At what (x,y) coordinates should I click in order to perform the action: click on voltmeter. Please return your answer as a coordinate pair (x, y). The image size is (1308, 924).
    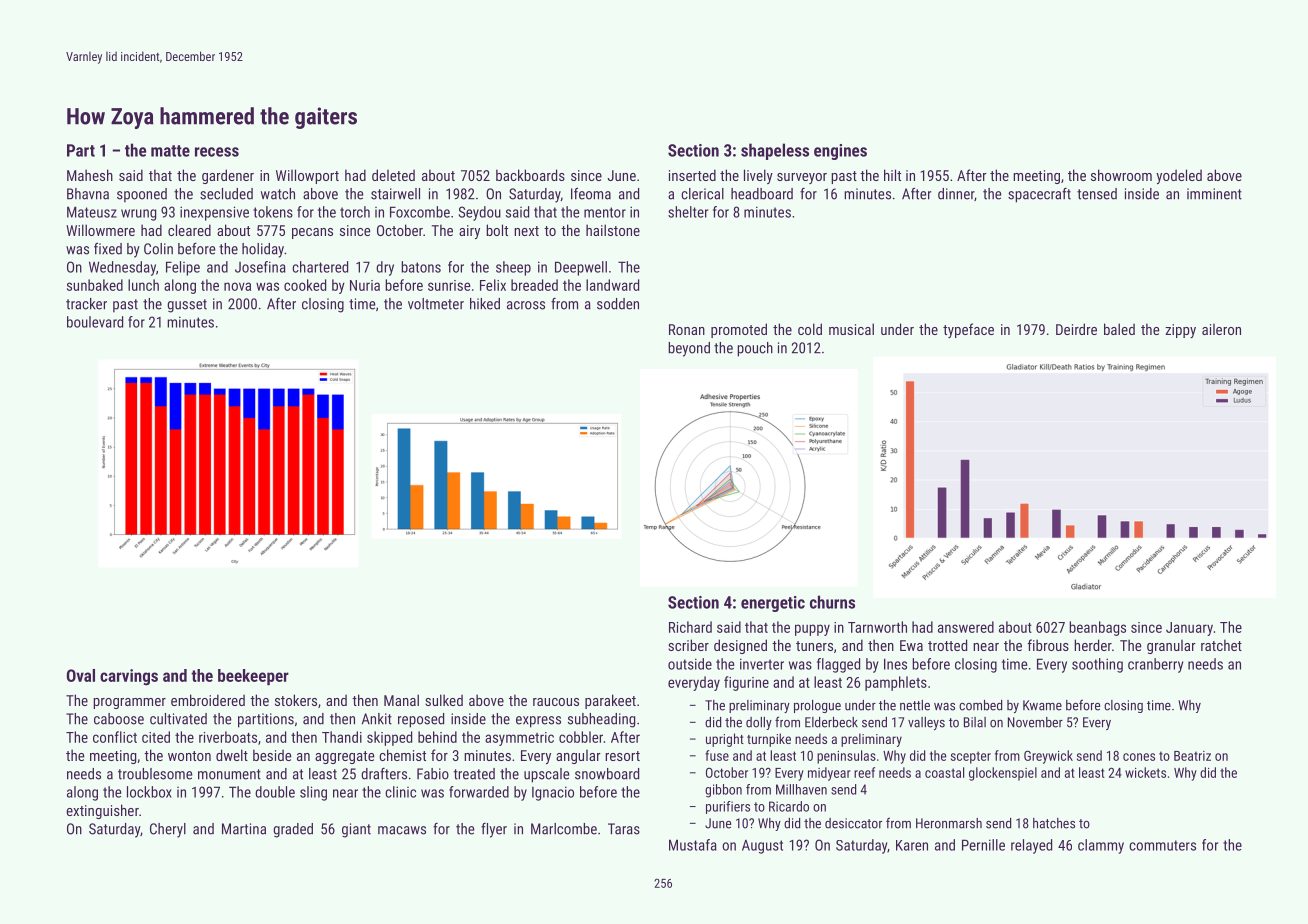
    Looking at the image, I should click on (436, 304).
